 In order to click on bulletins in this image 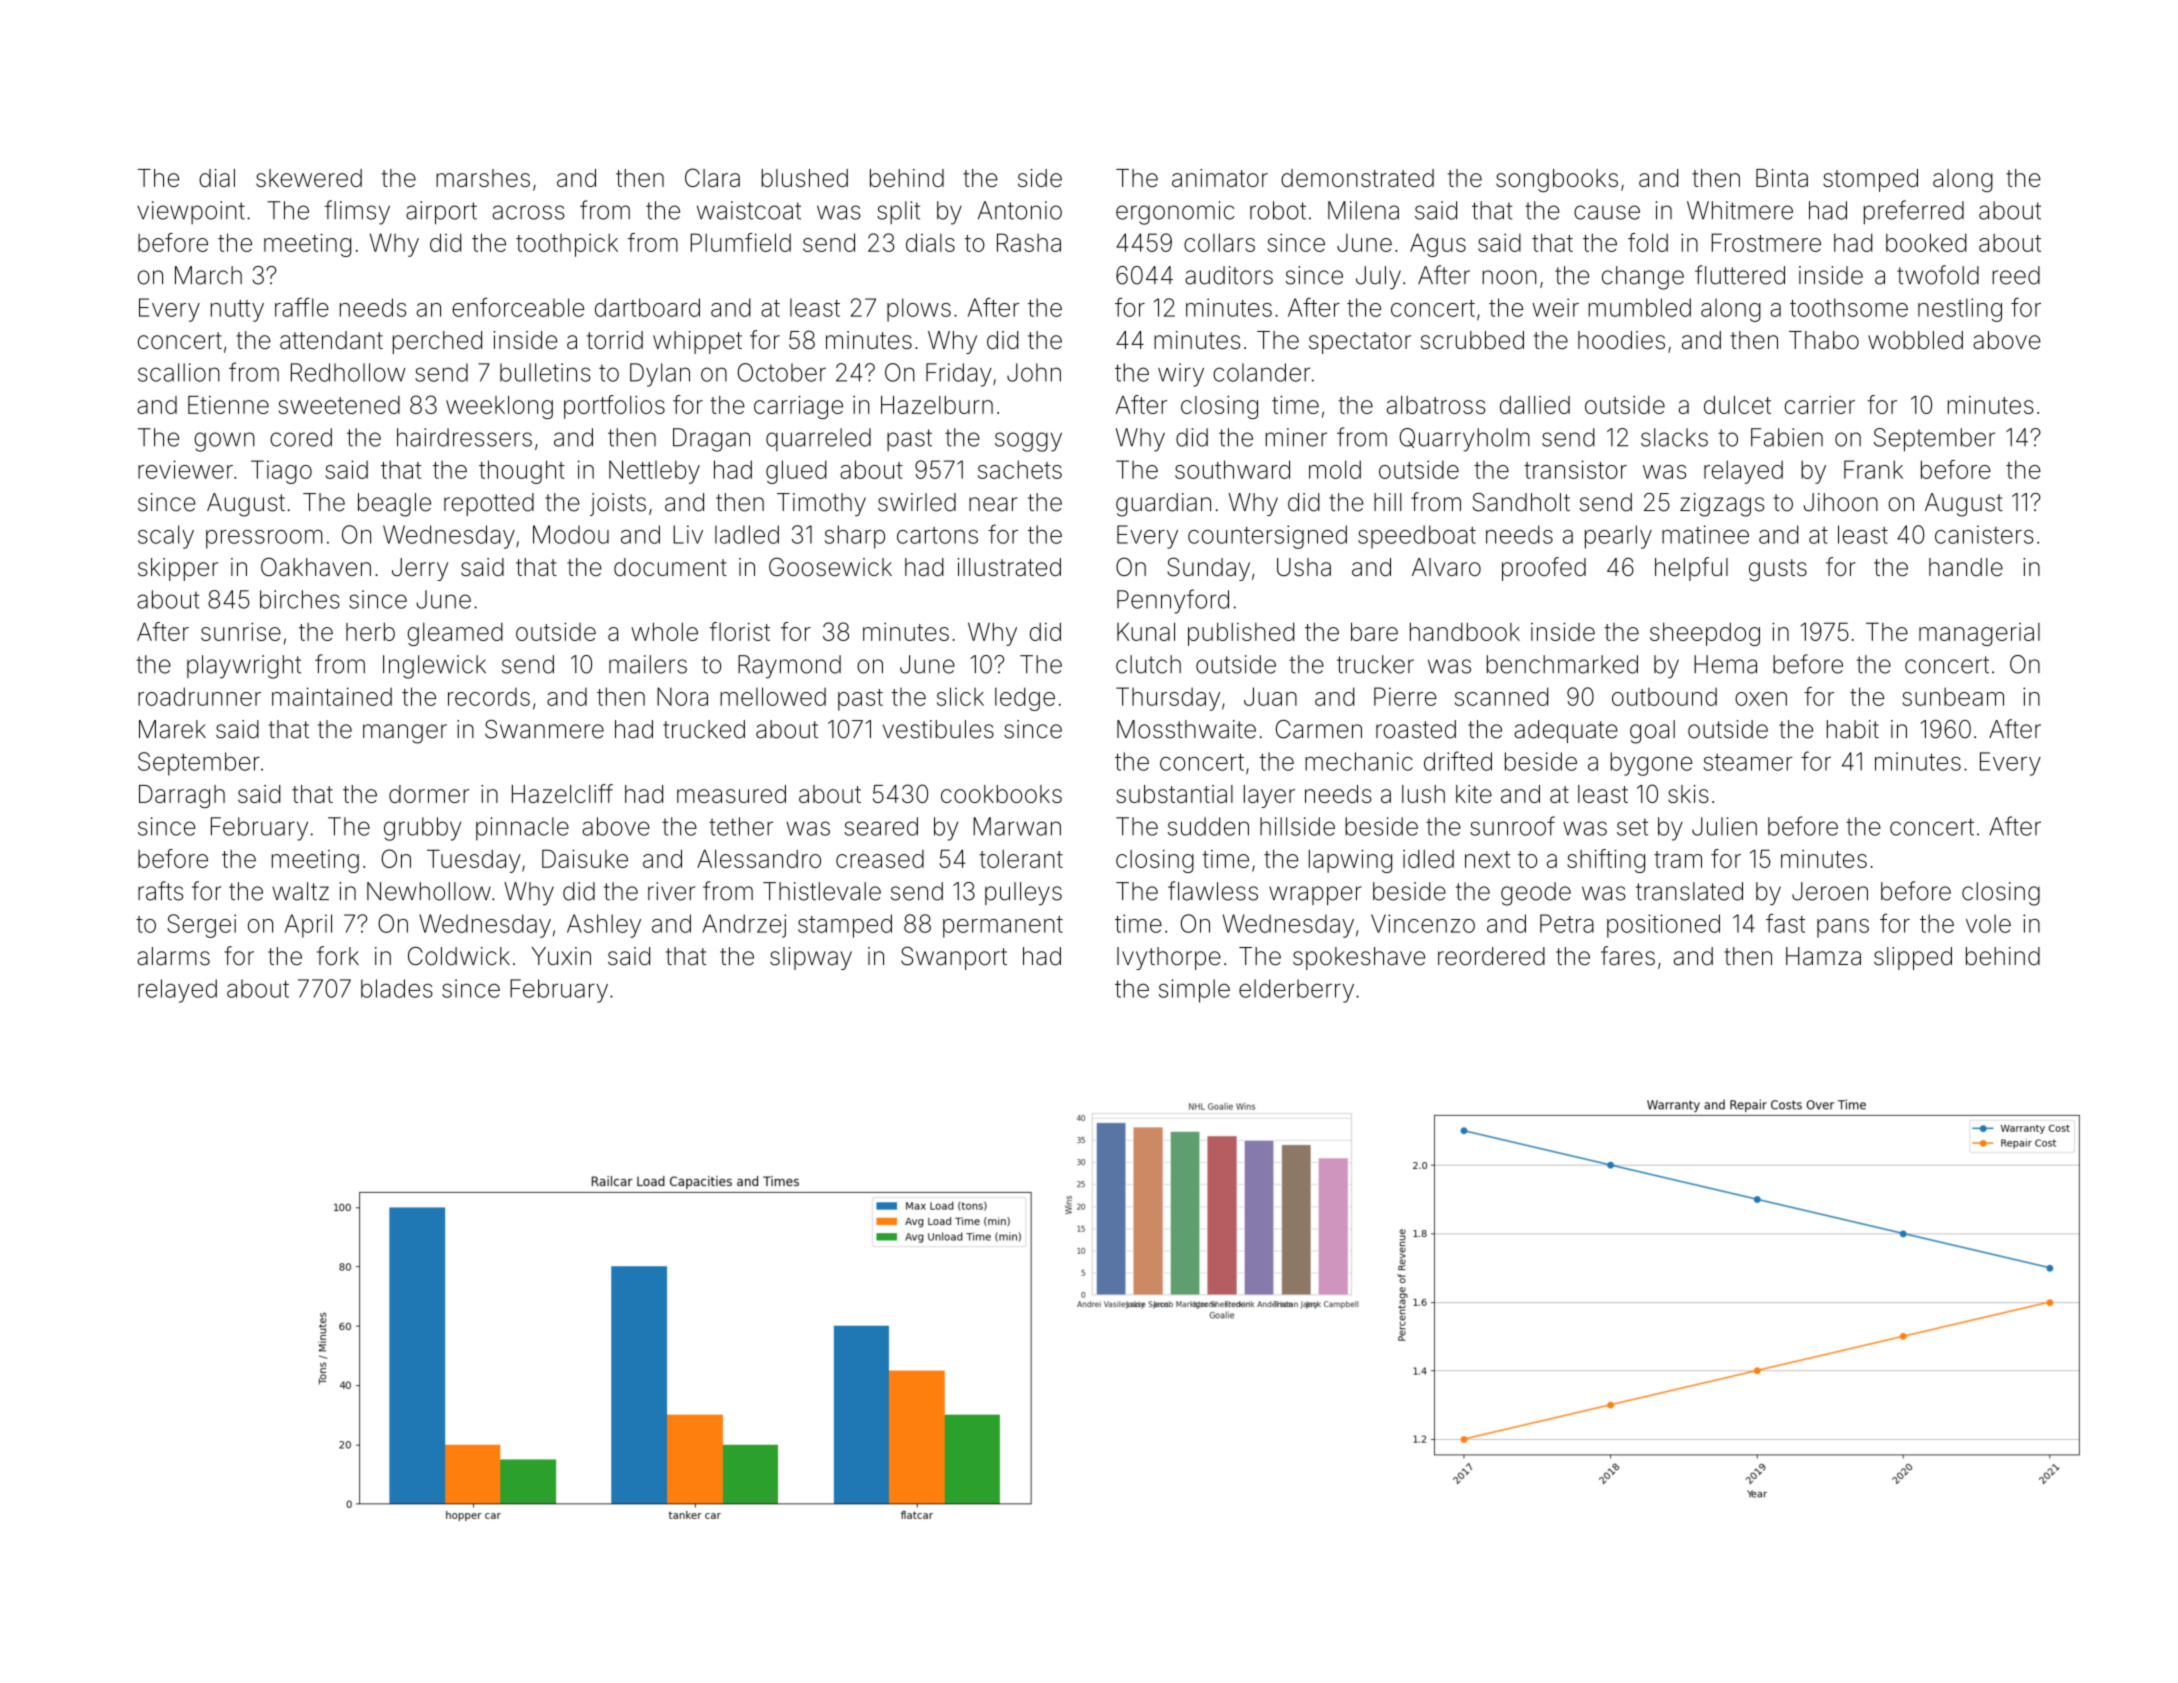, I will do `click(545, 372)`.
